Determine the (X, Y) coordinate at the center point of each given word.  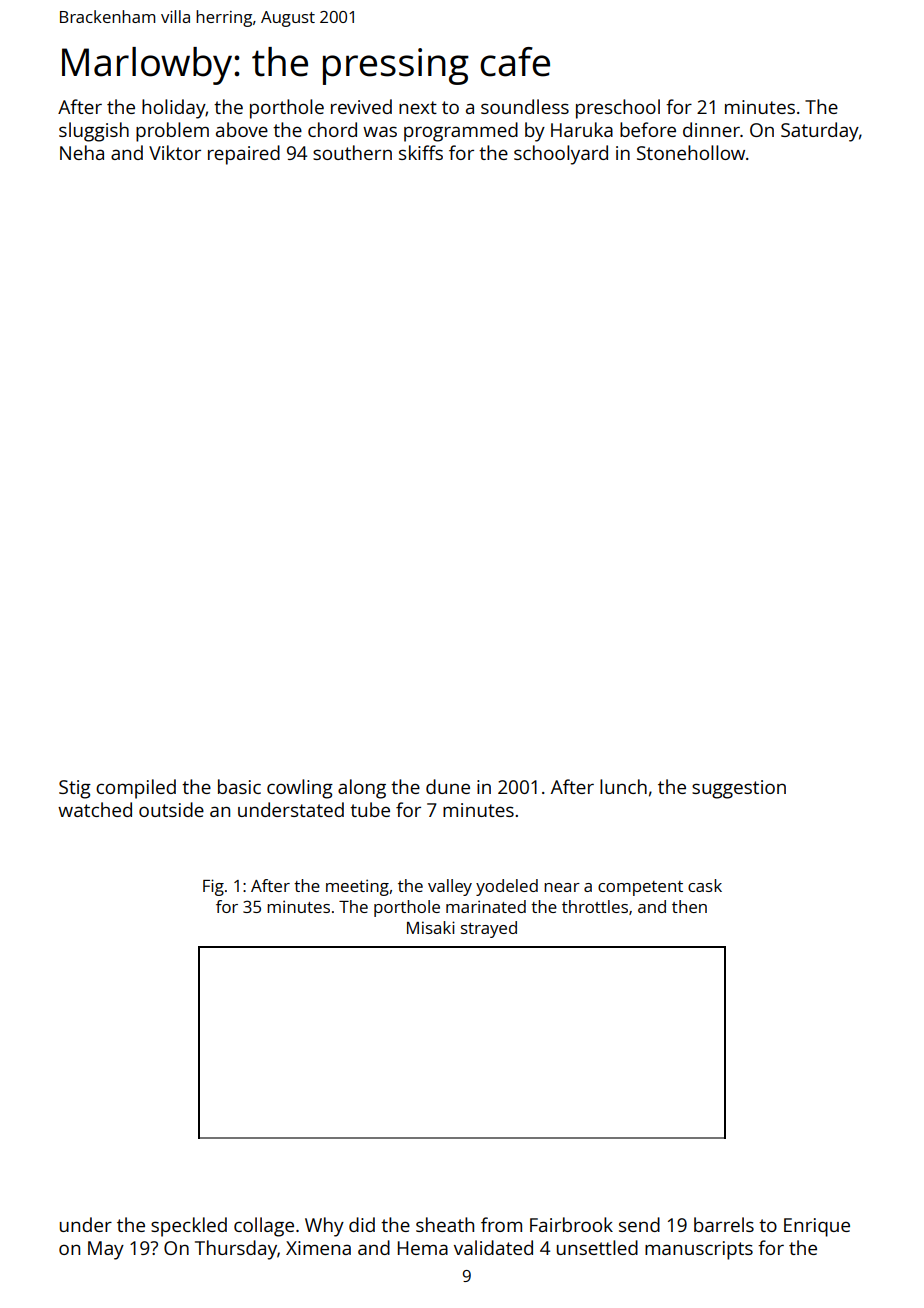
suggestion (739, 789)
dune (448, 786)
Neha (82, 152)
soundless (525, 106)
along (362, 789)
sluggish (94, 132)
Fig (213, 887)
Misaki (431, 927)
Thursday (236, 1250)
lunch (623, 786)
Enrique (817, 1227)
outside (171, 809)
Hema (423, 1248)
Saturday (820, 132)
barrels (724, 1224)
